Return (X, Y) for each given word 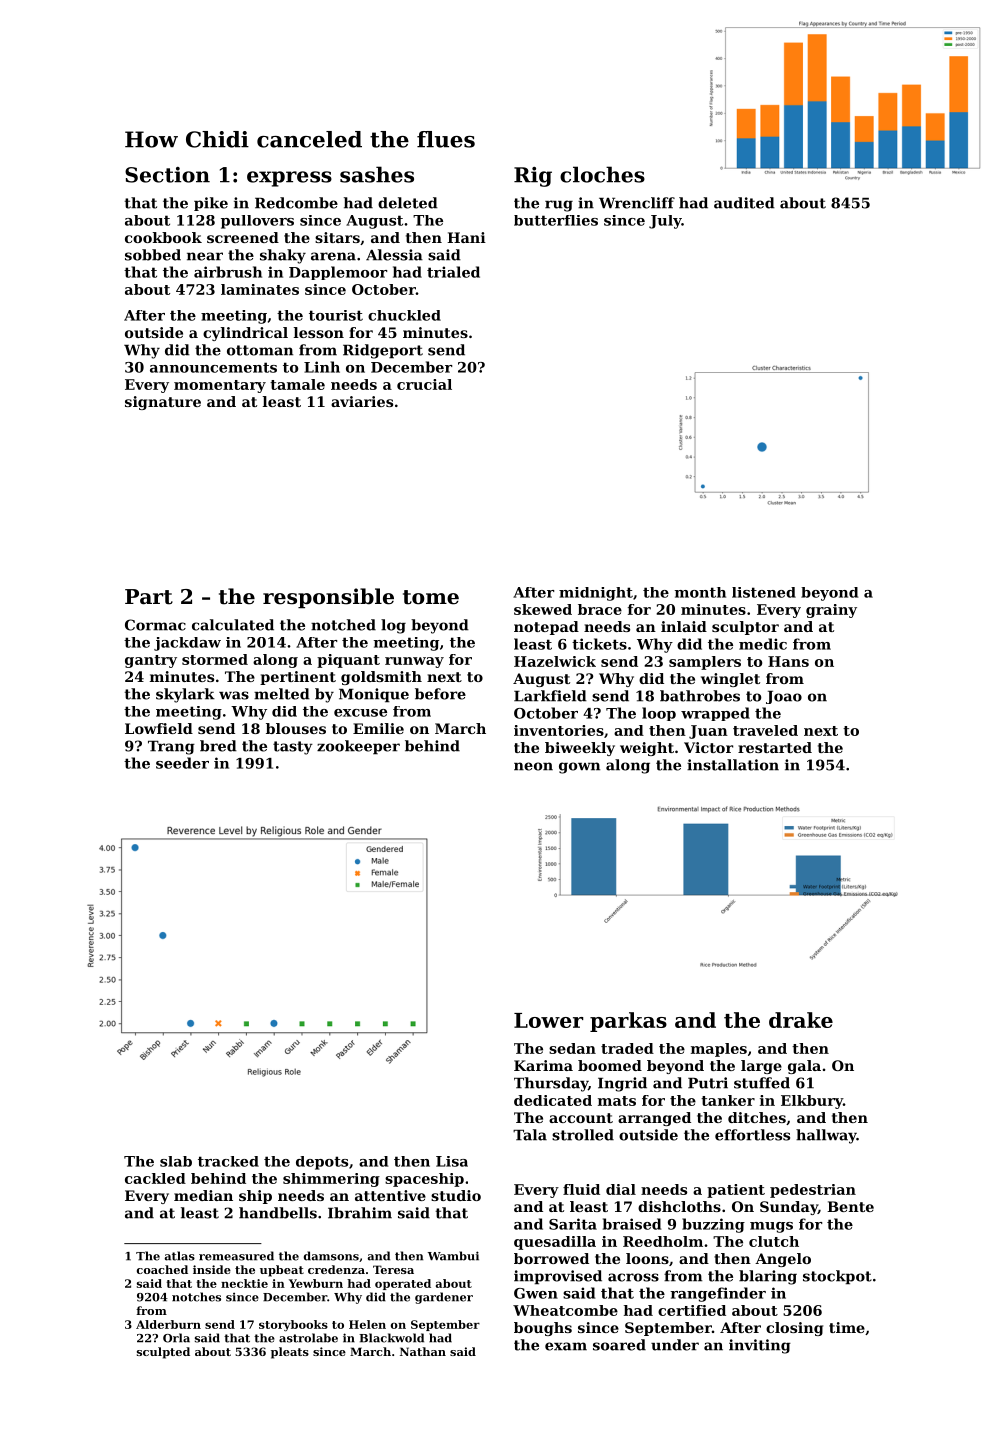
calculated (233, 625)
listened (764, 592)
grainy (831, 611)
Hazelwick (555, 661)
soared (619, 1345)
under (675, 1345)
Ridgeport (383, 351)
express (289, 179)
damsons (331, 1256)
